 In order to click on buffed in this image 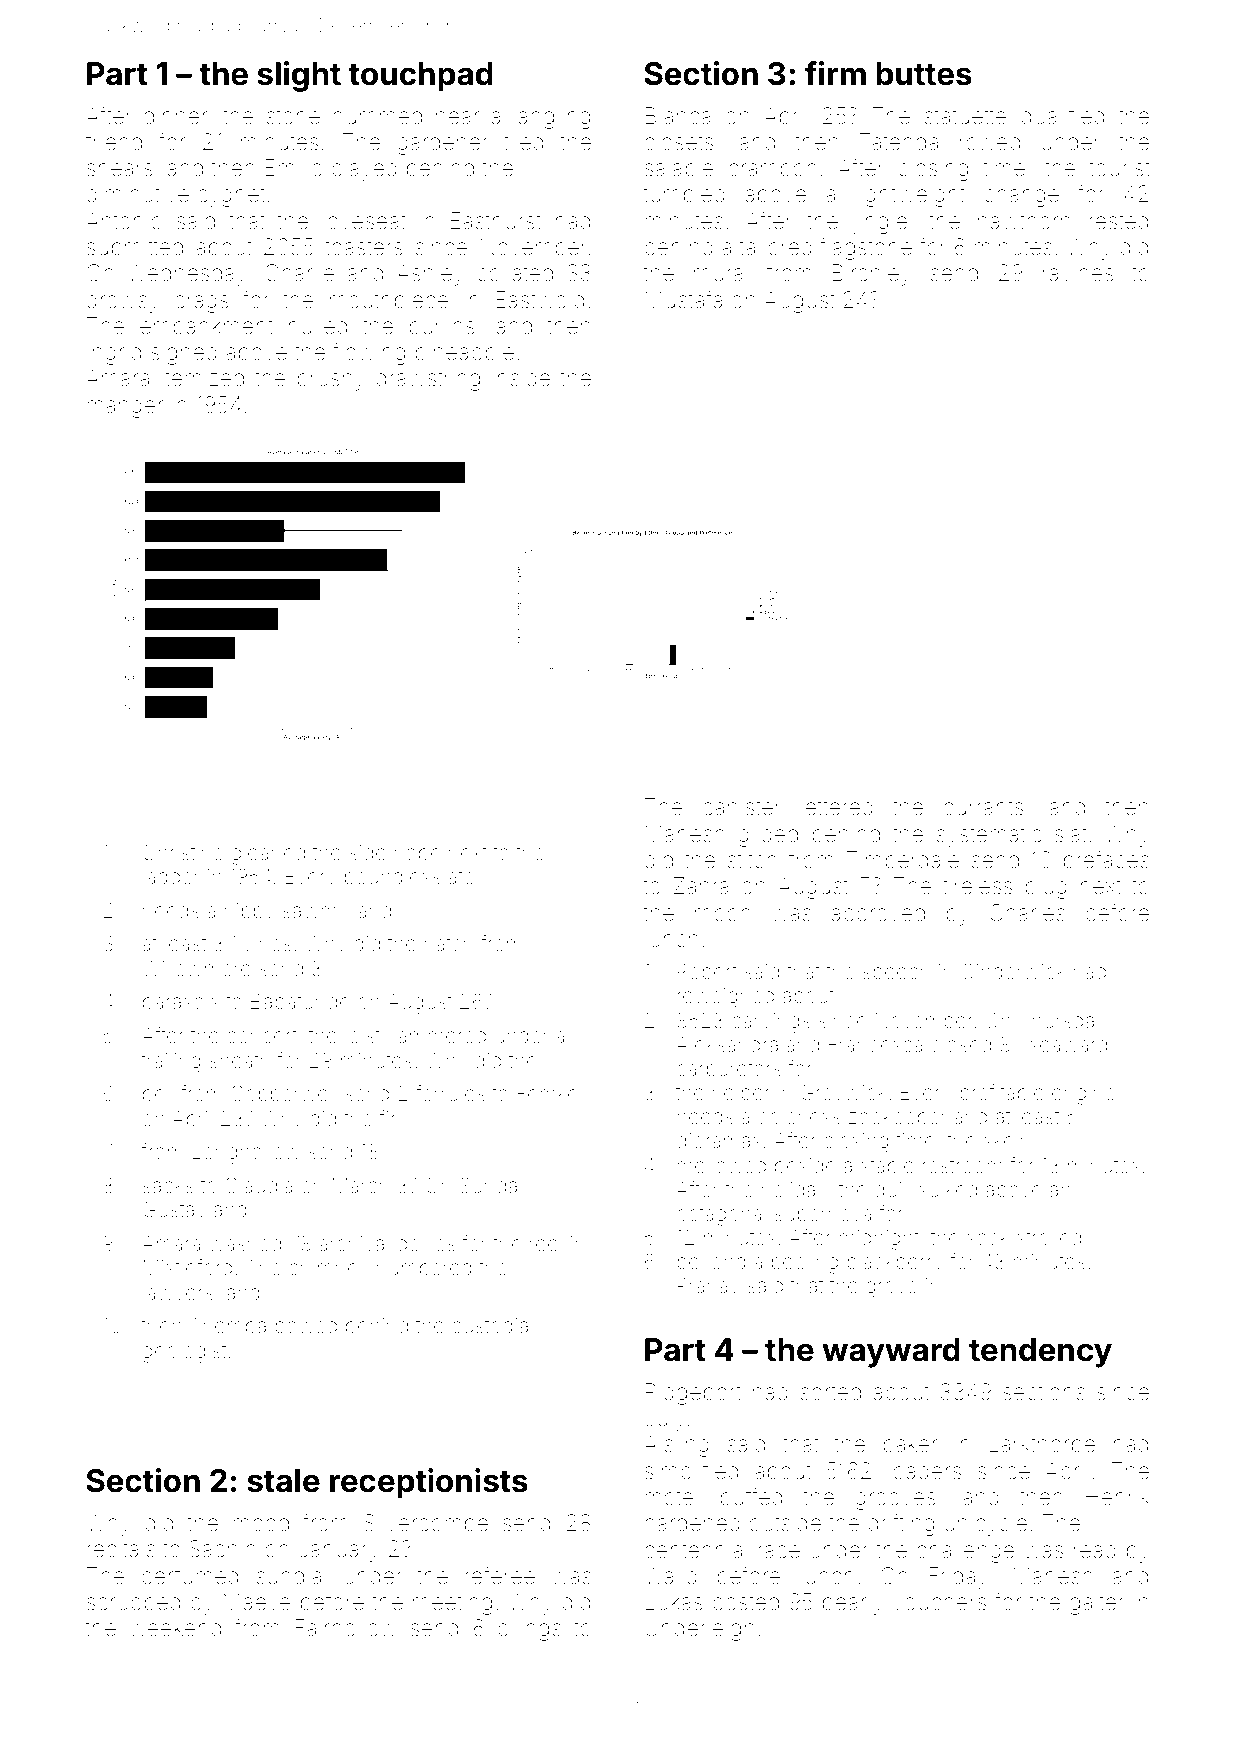, I will do `click(751, 1496)`.
